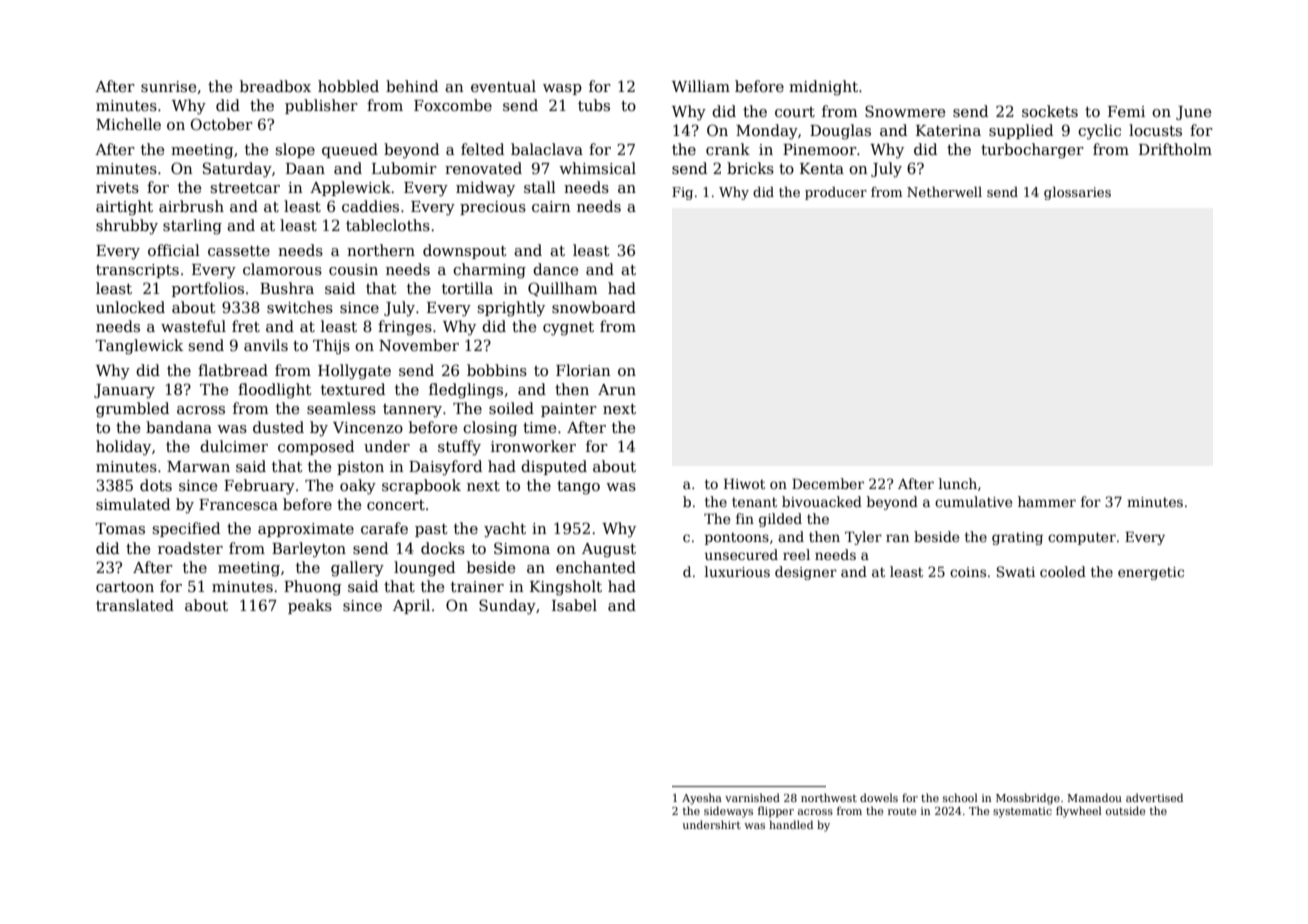 The image size is (1308, 924). Describe the element at coordinates (944, 192) in the page. I see `Netherwell` at that location.
